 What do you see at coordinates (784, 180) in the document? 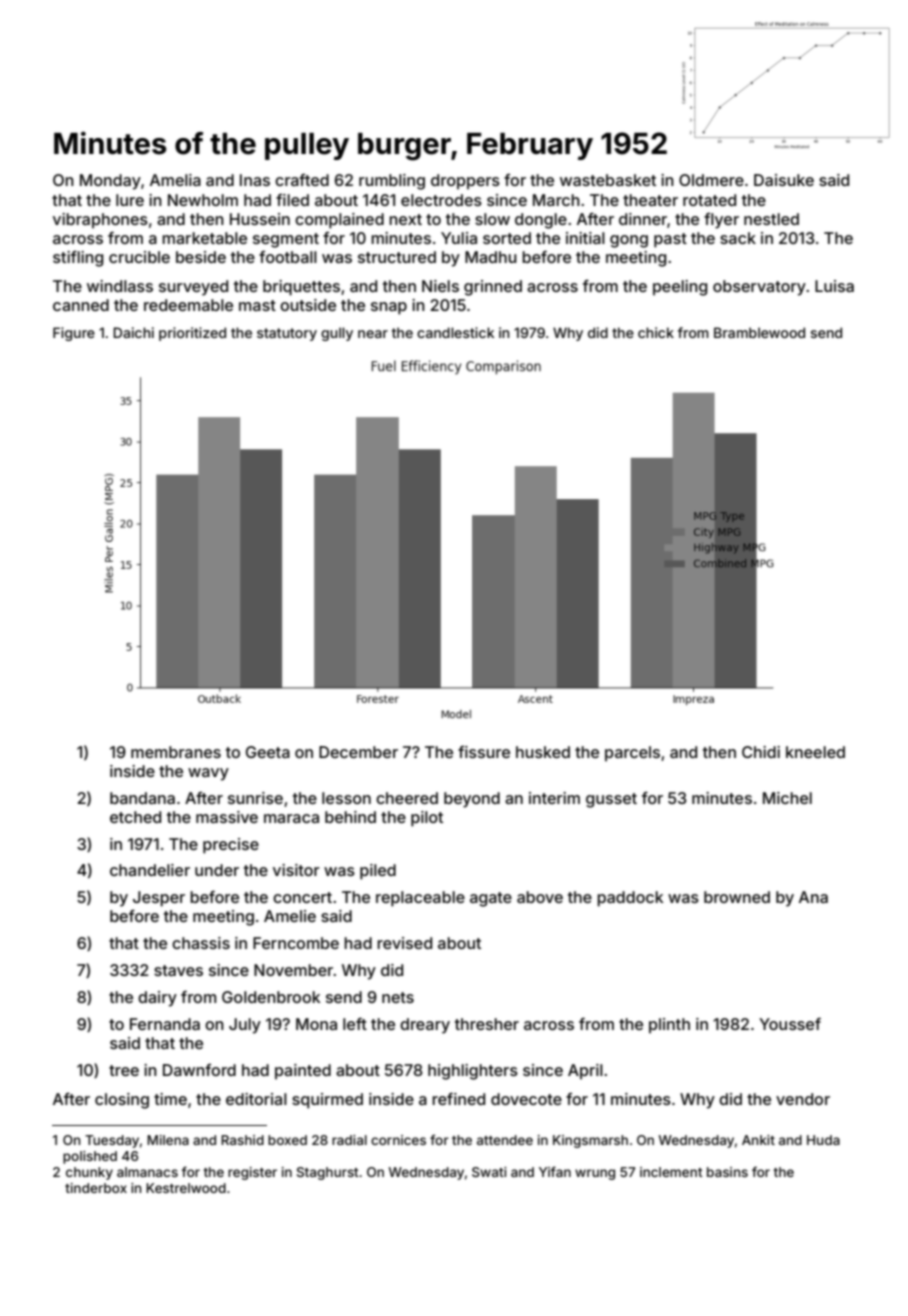
I see `Daisuke` at bounding box center [784, 180].
